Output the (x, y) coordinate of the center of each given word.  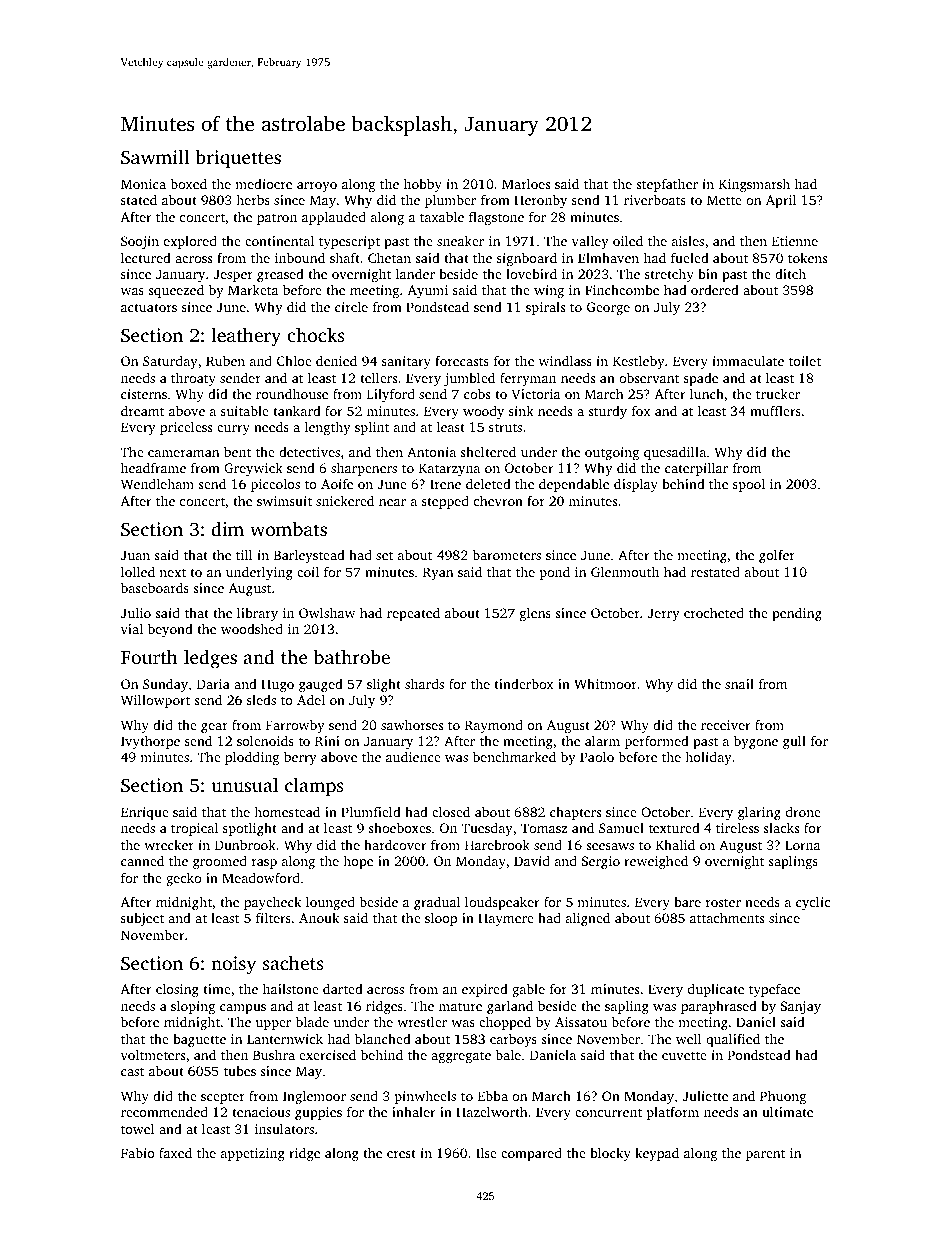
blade (312, 1021)
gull (794, 742)
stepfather (667, 185)
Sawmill (155, 157)
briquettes (238, 159)
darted (343, 989)
